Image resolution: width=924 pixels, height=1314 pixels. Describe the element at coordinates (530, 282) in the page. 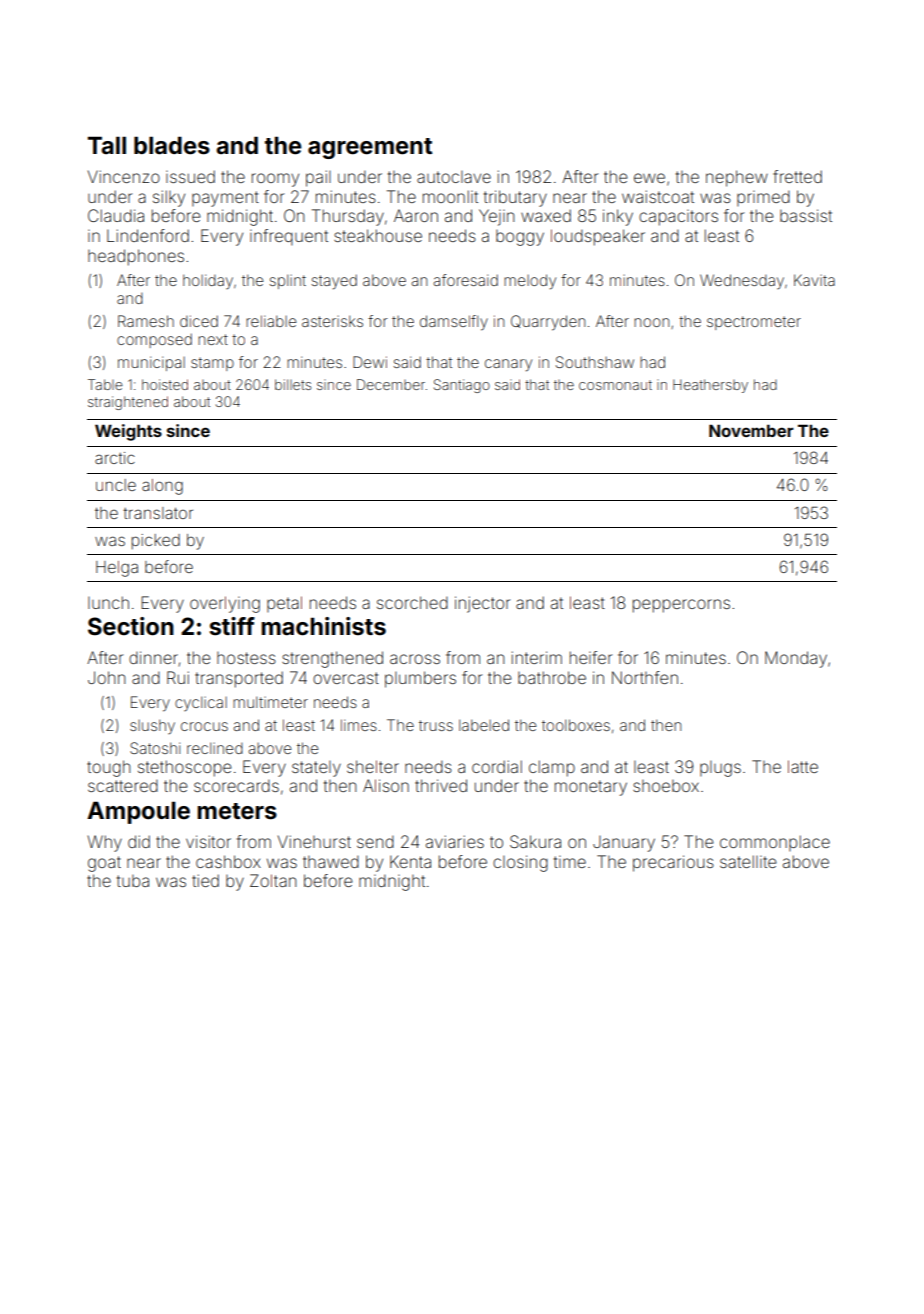

I see `melody` at that location.
